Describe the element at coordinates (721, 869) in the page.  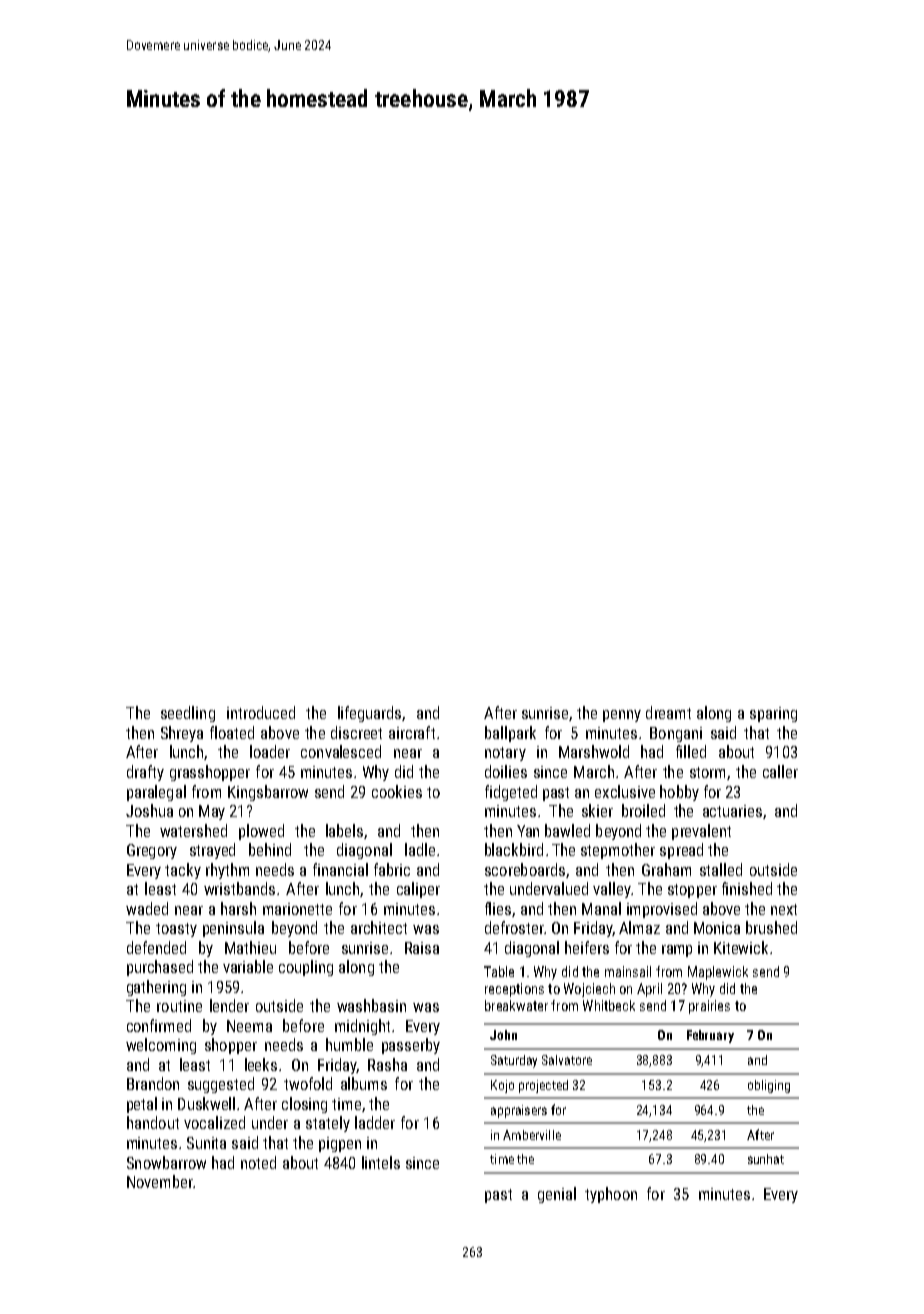
I see `stalled` at that location.
